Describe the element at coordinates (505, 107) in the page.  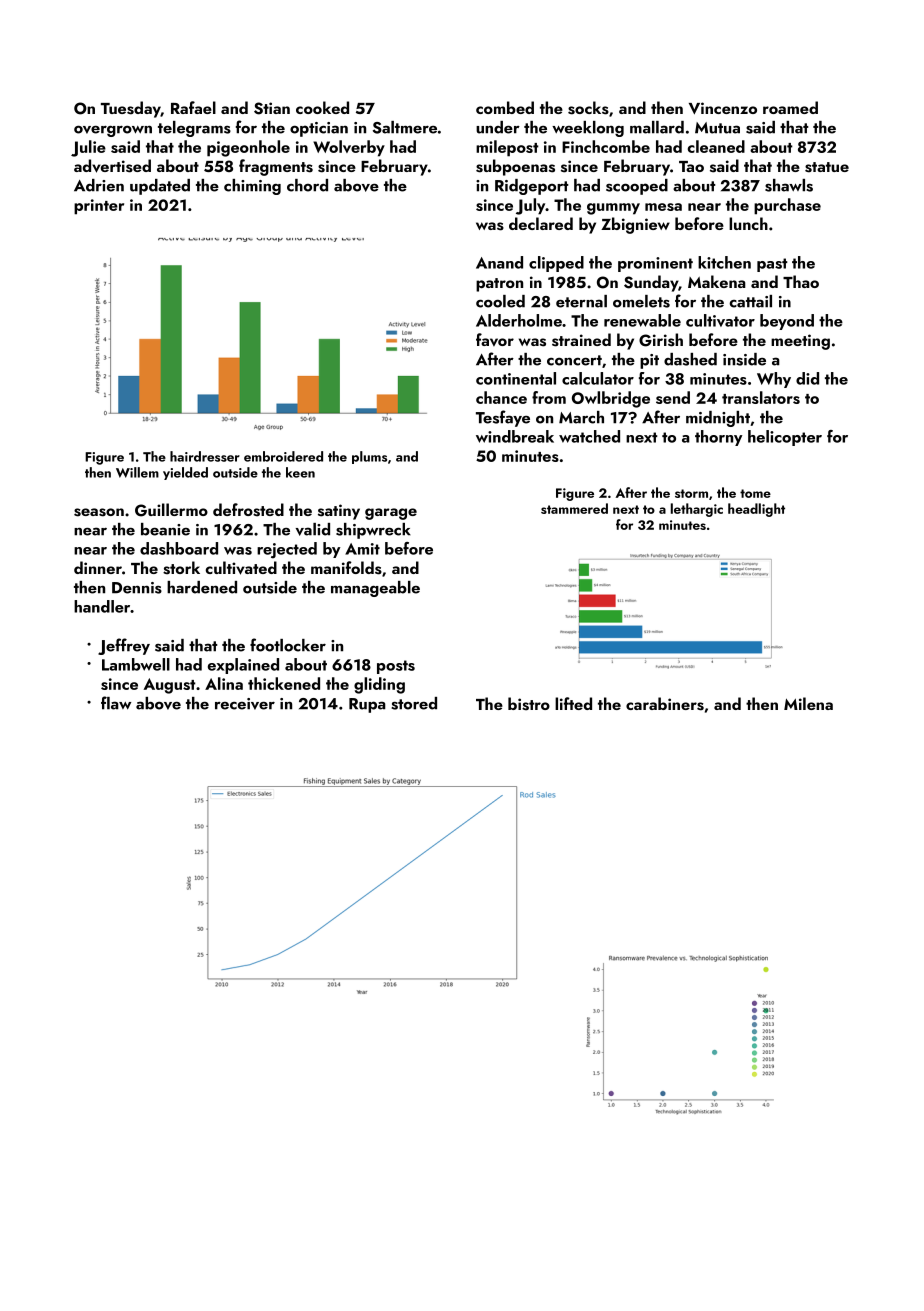
I see `combed` at that location.
